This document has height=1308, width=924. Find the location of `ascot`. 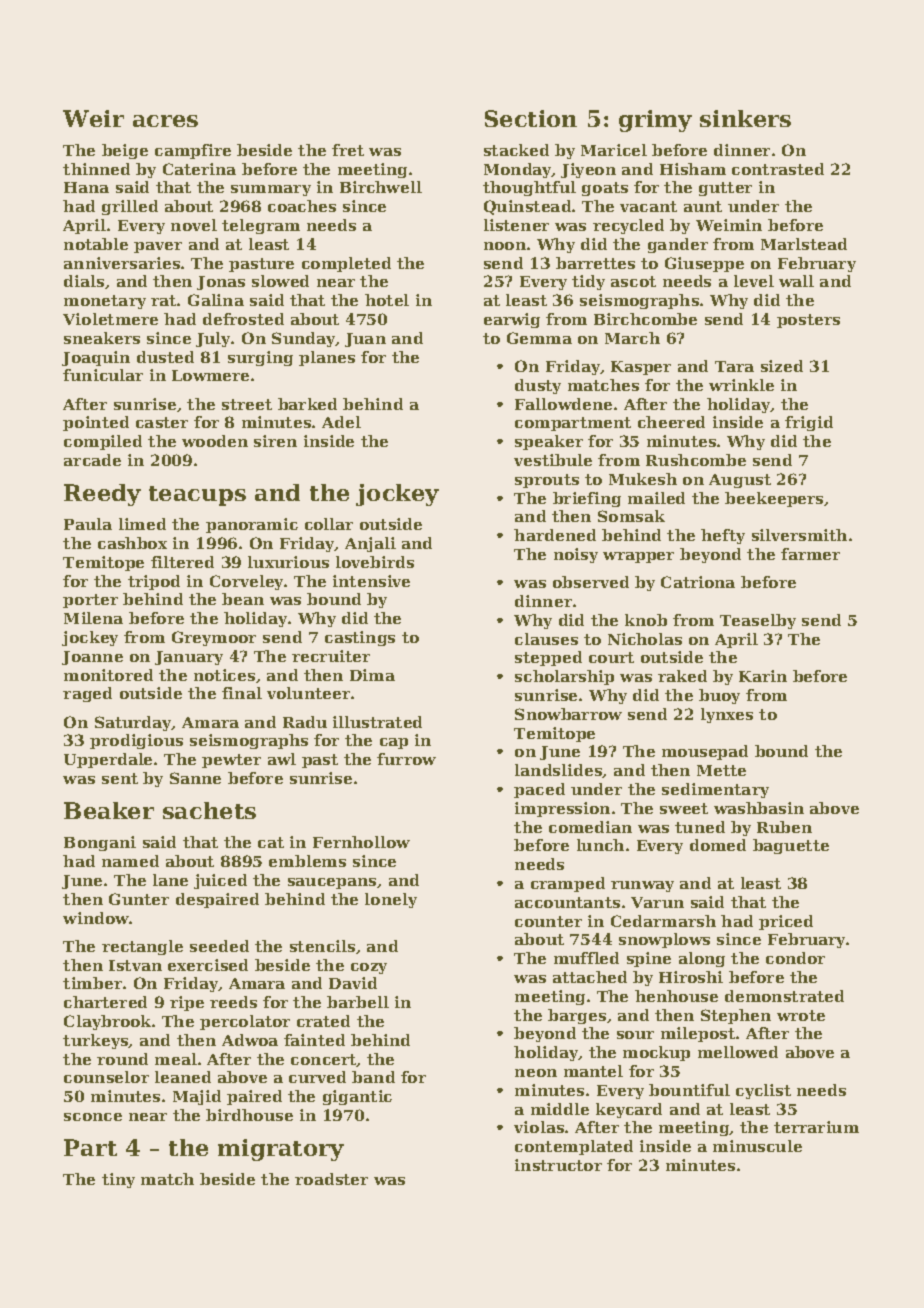

ascot is located at coordinates (633, 281).
